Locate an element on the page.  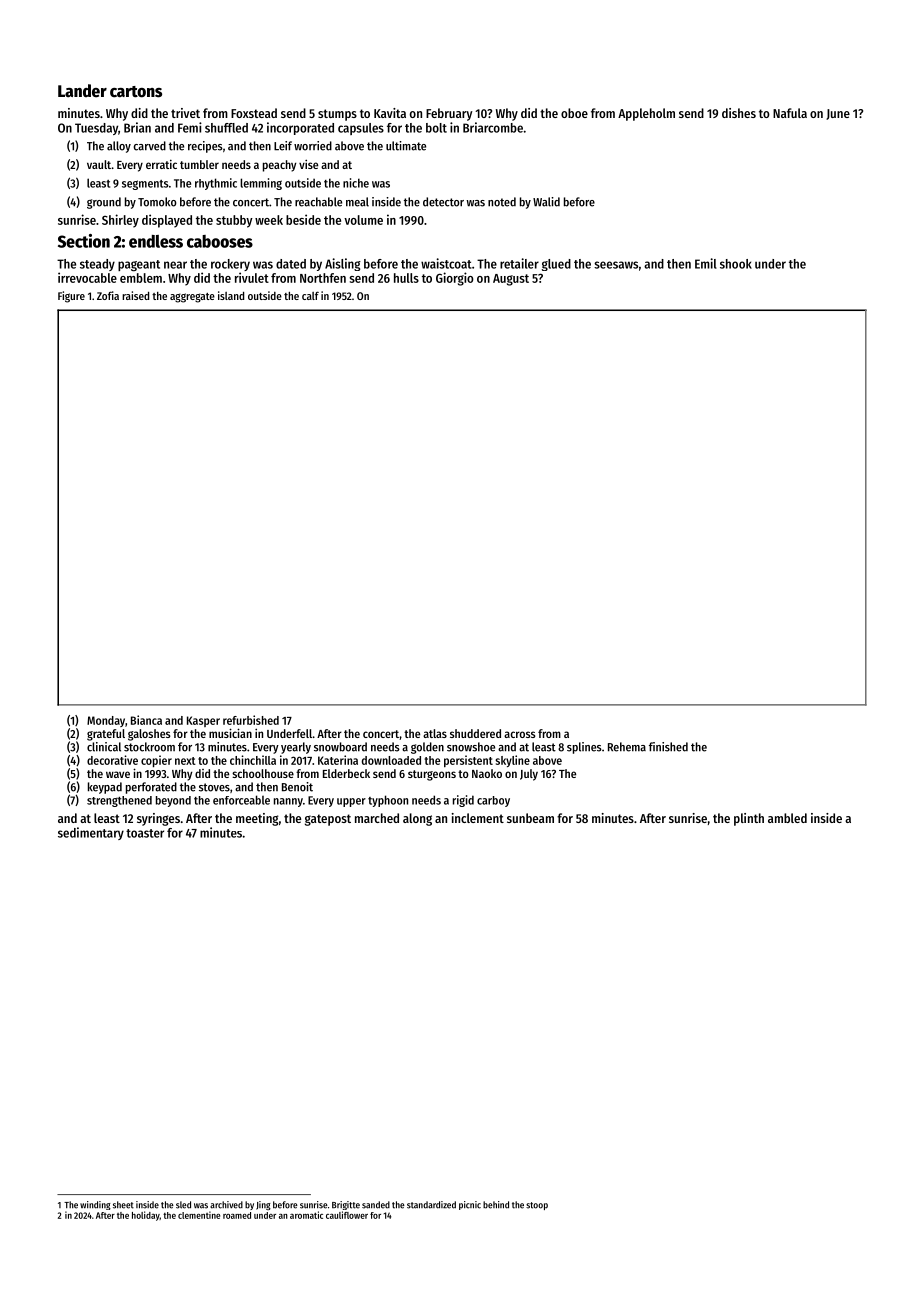
cartons is located at coordinates (136, 92).
